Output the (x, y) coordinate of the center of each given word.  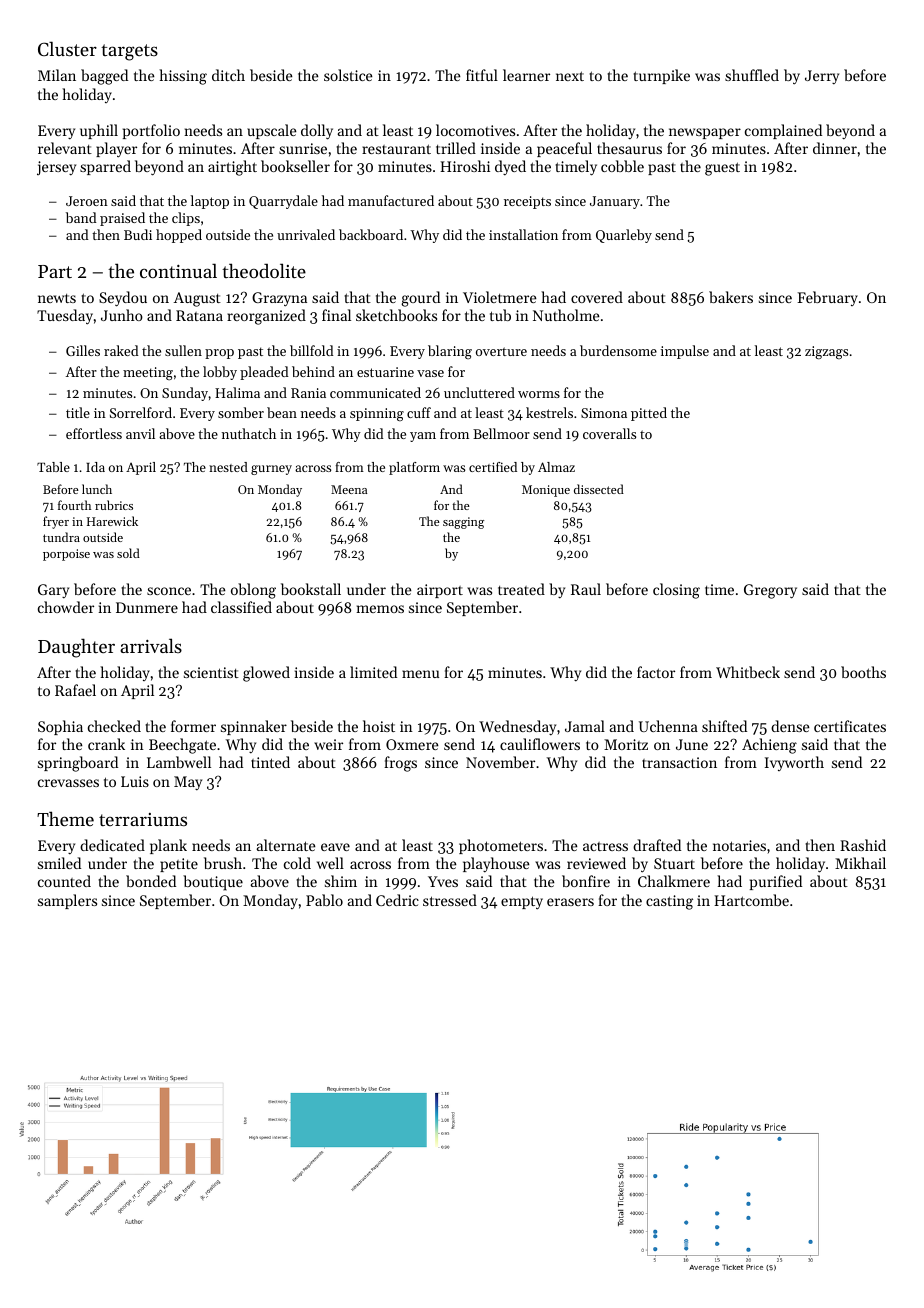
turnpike (661, 76)
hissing (183, 77)
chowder (66, 607)
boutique (213, 883)
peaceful (564, 149)
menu (420, 674)
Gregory (770, 591)
